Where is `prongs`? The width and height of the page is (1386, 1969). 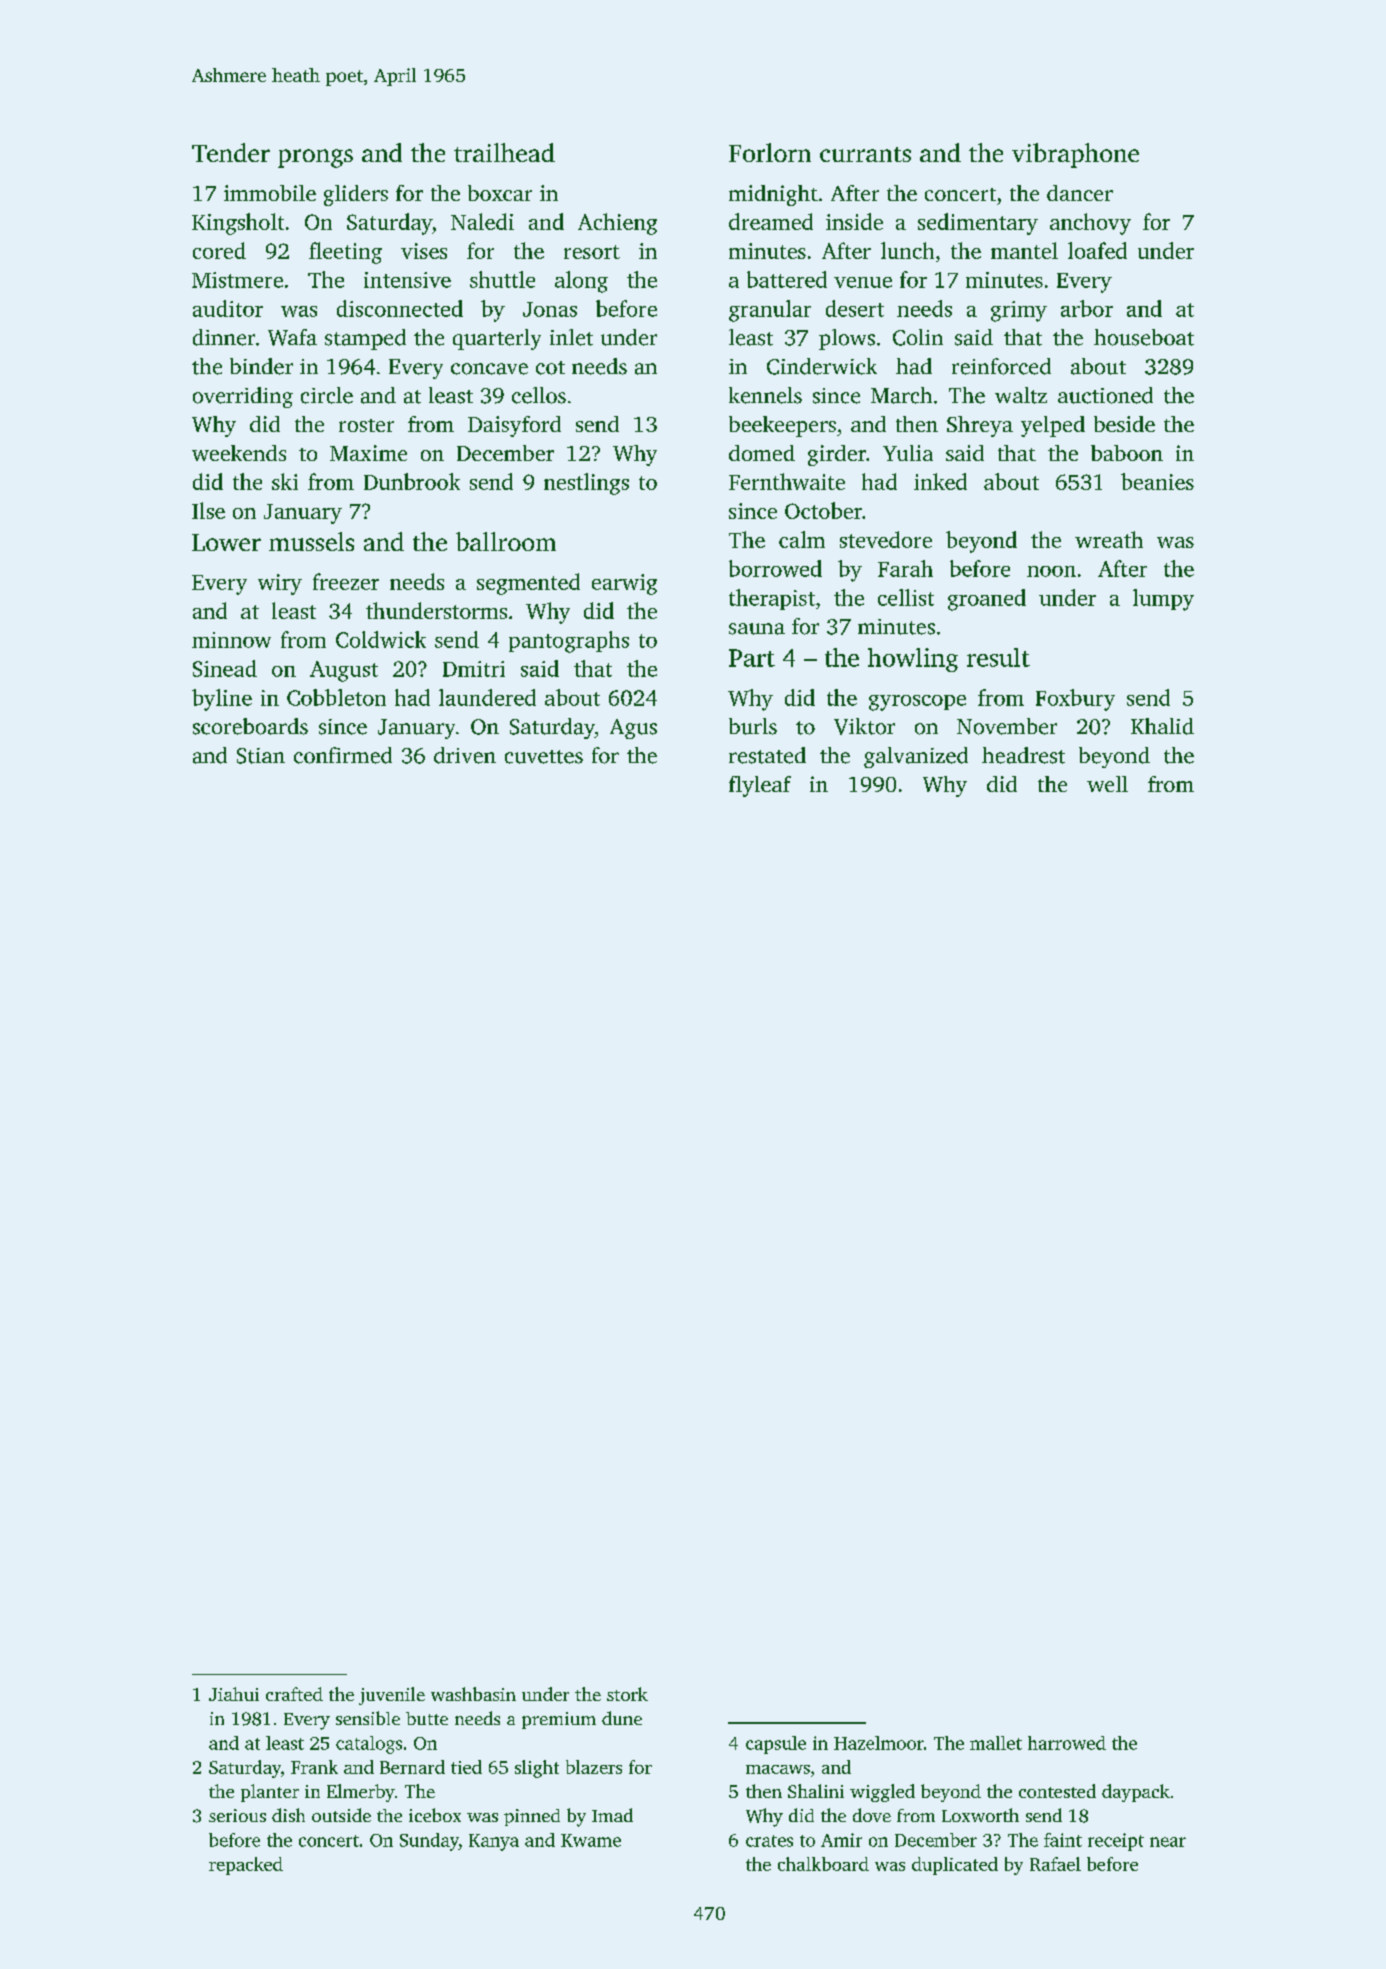
prongs is located at coordinates (315, 158).
